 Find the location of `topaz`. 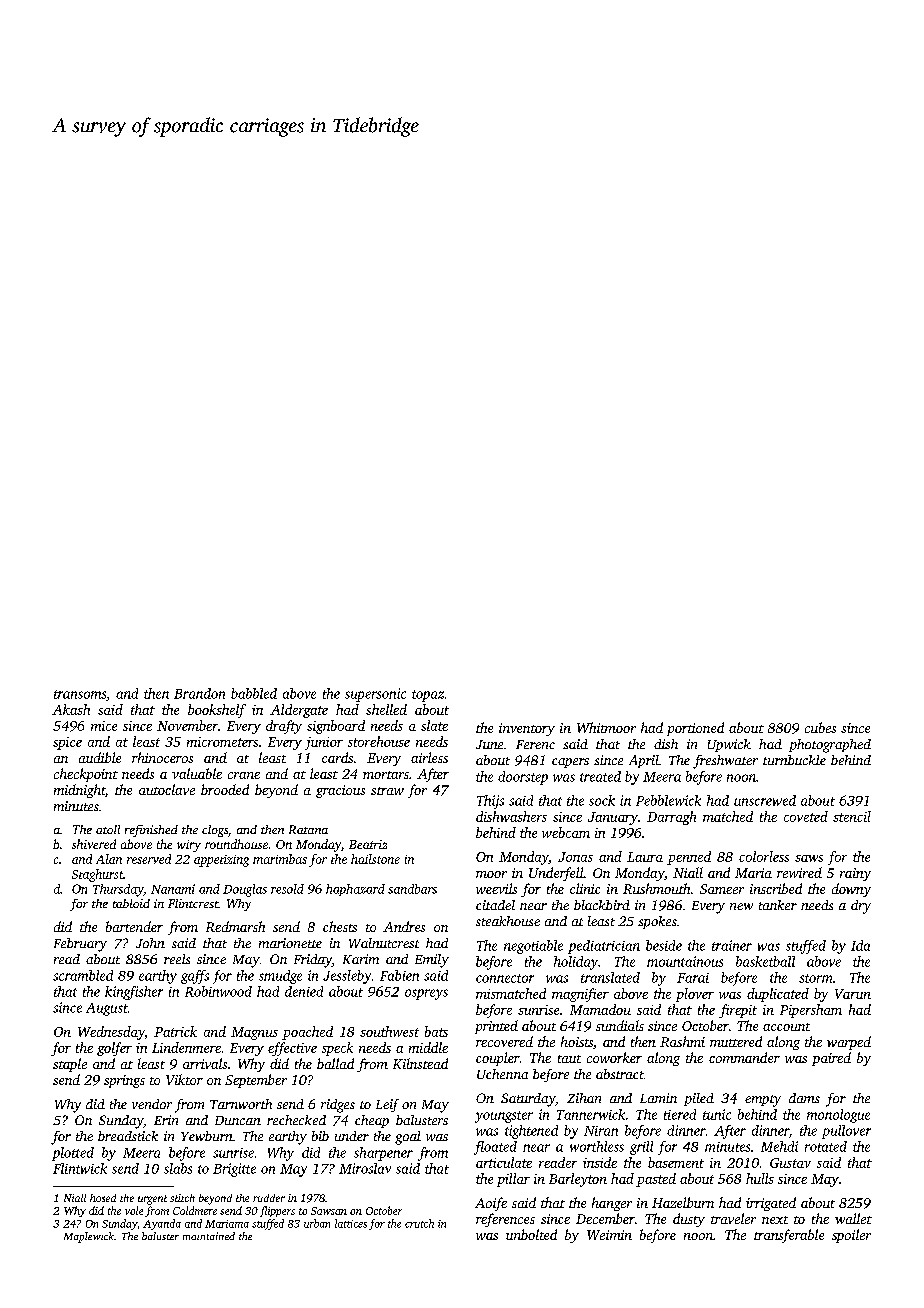

topaz is located at coordinates (428, 696).
